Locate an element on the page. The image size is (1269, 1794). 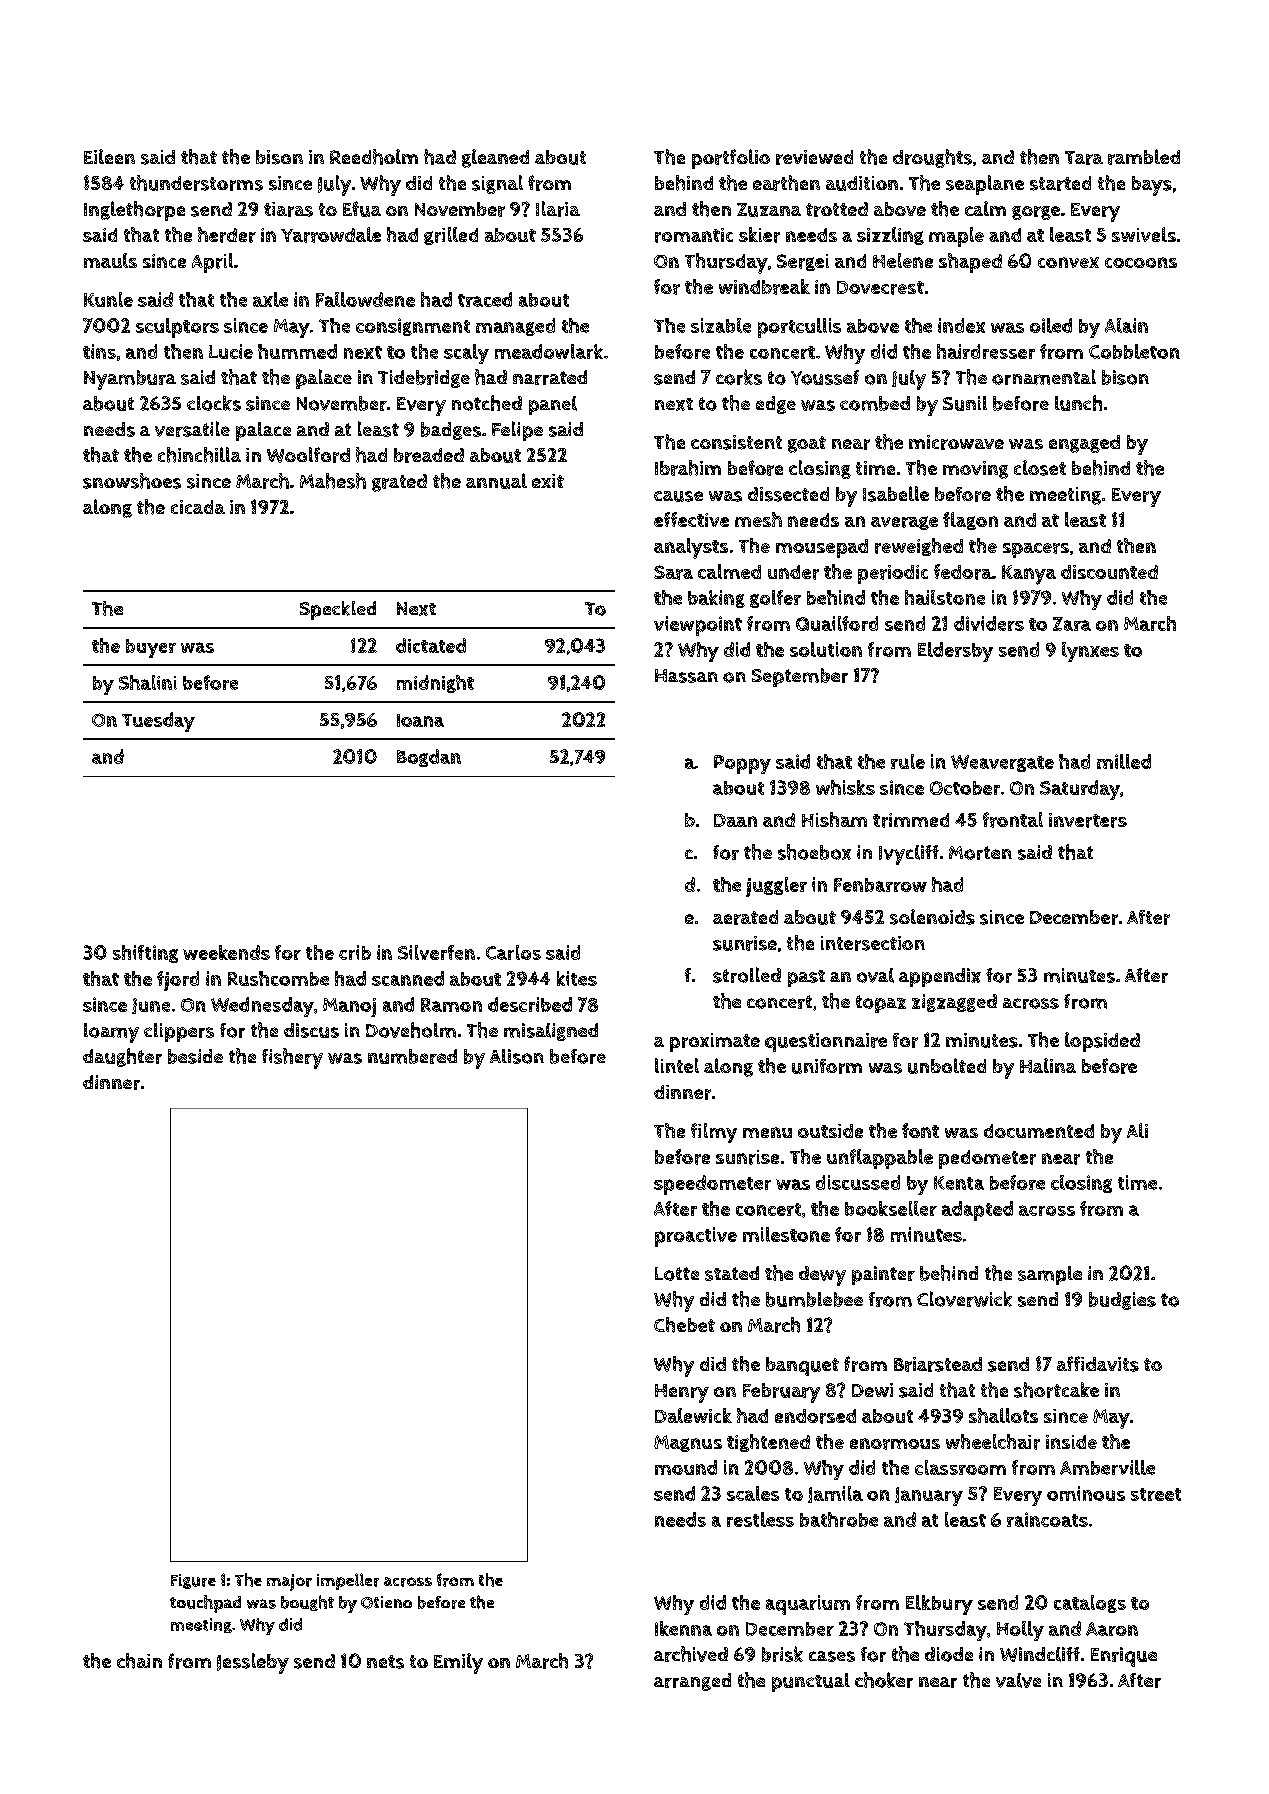
Tuesday is located at coordinates (158, 722).
